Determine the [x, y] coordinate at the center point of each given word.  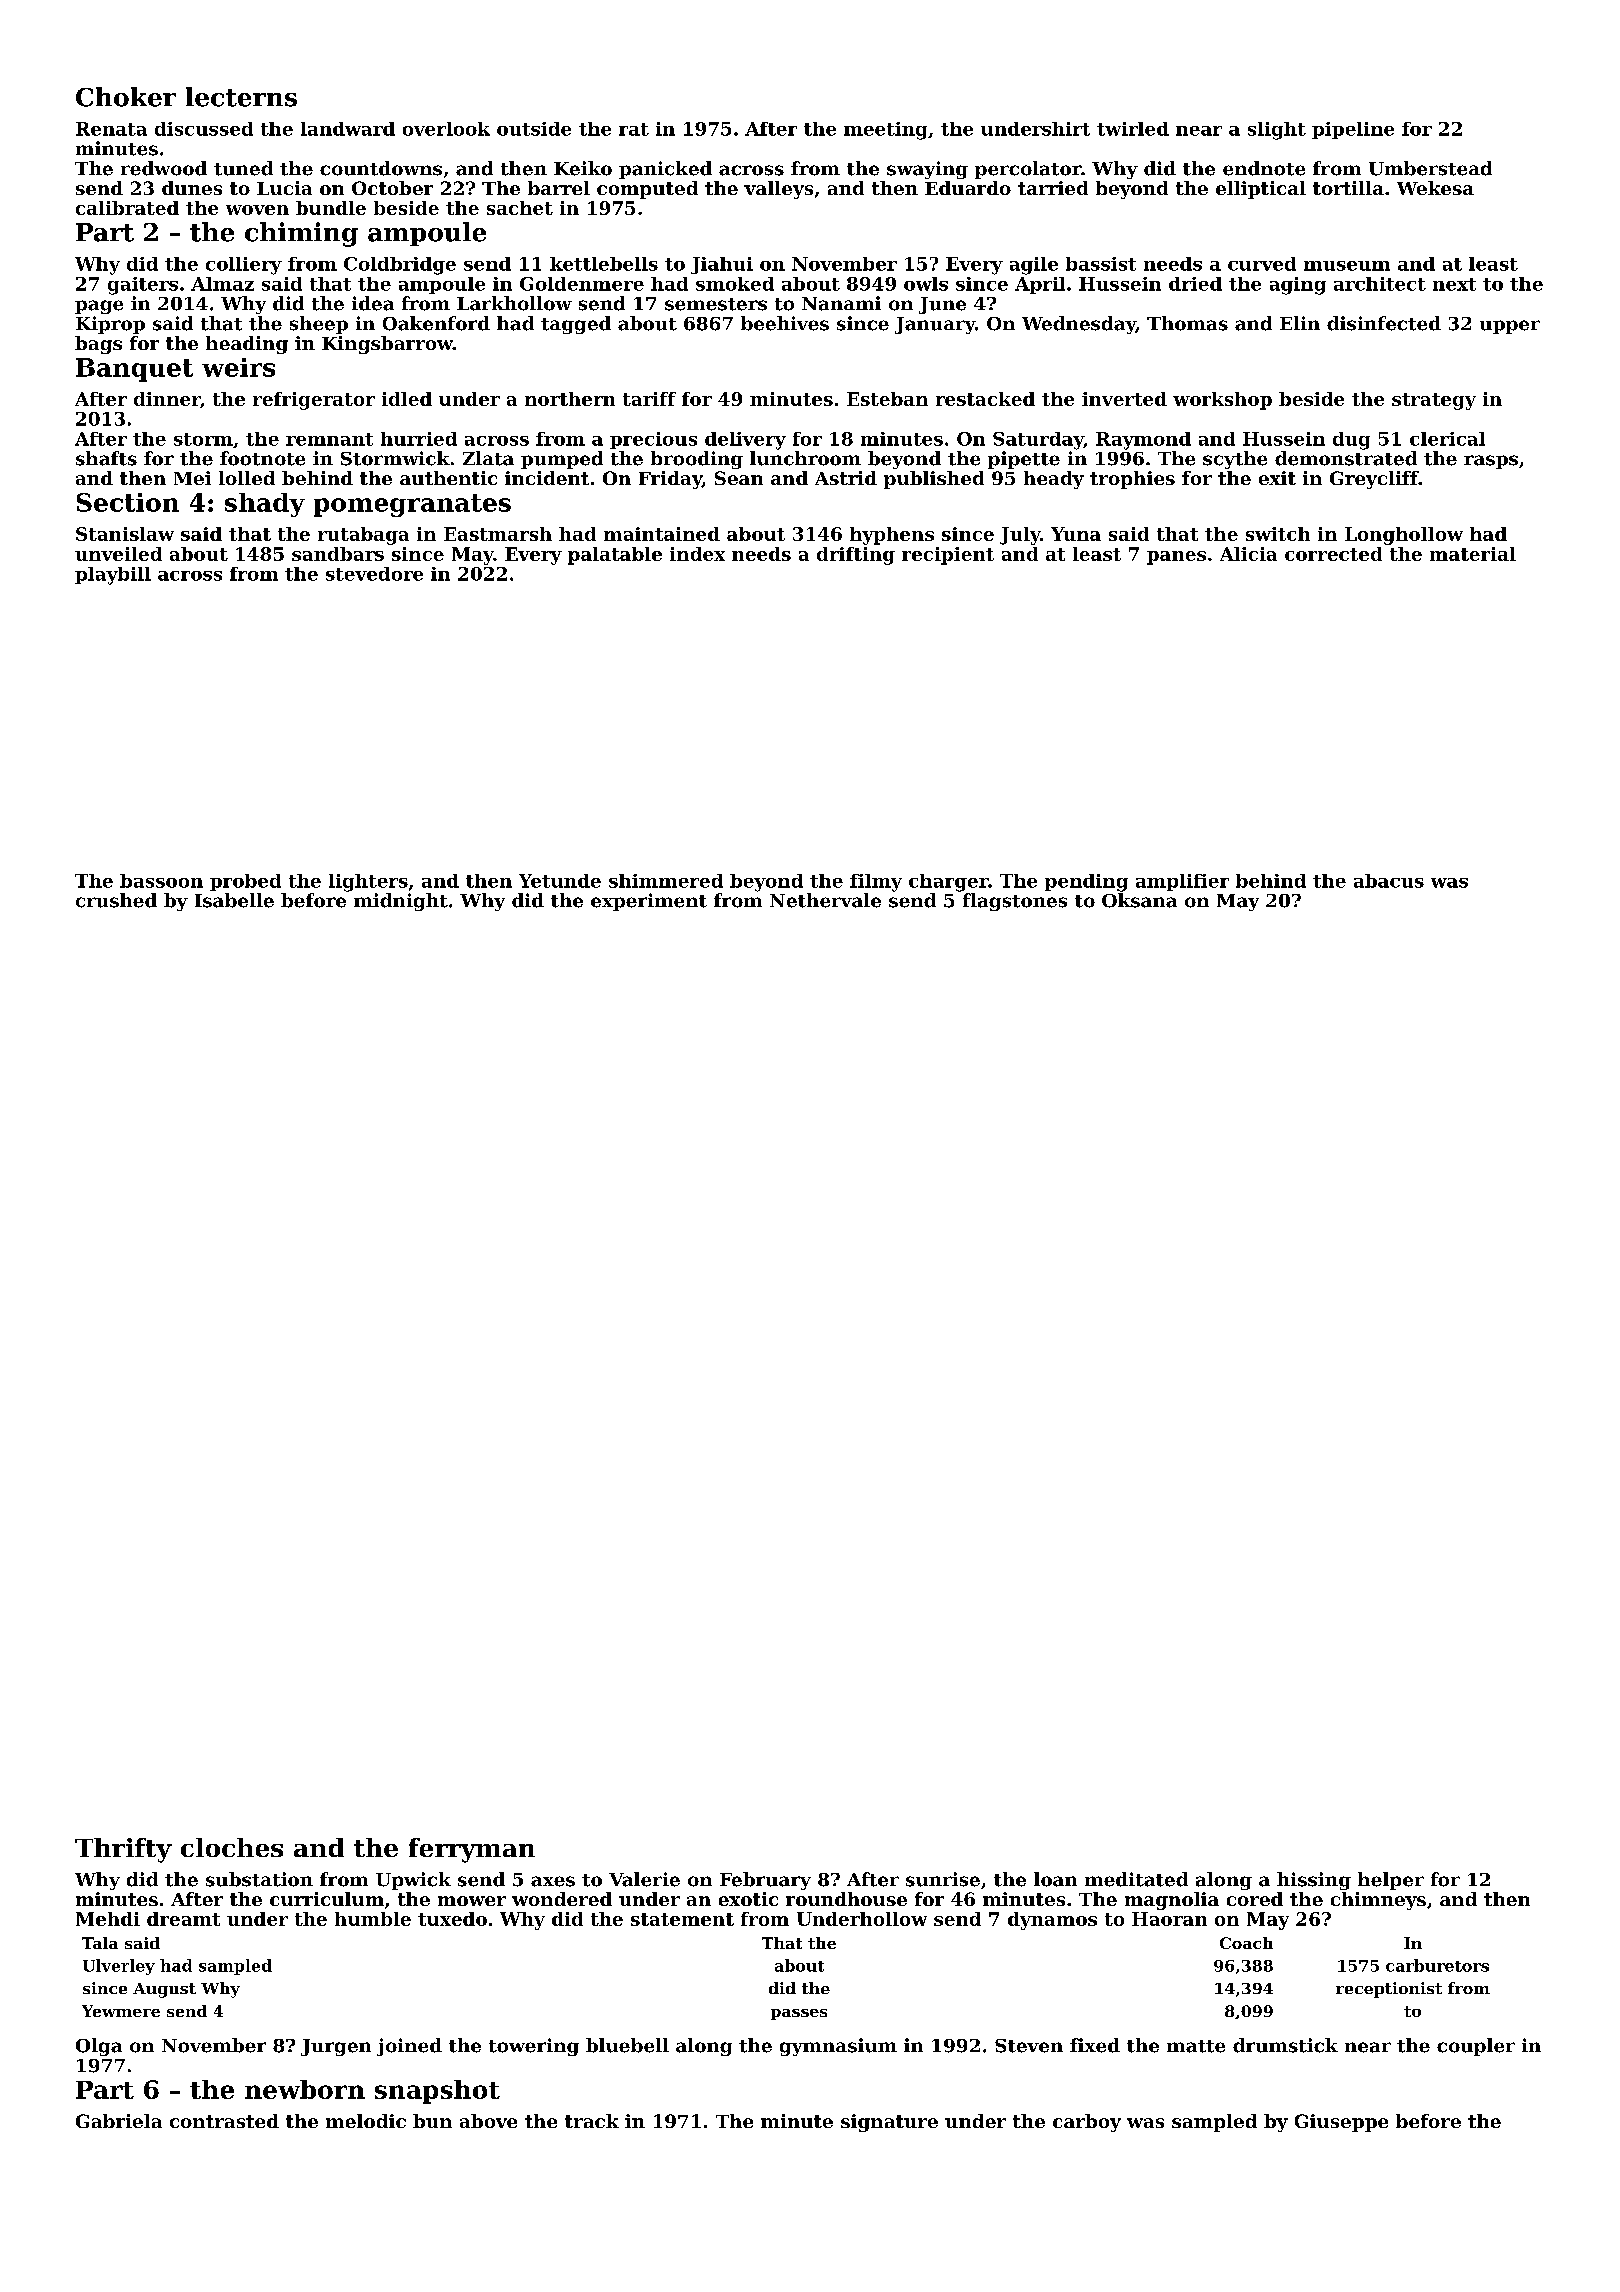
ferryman [472, 1850]
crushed [116, 900]
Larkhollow [514, 303]
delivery [745, 441]
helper [1391, 1881]
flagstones [1015, 902]
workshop [1222, 401]
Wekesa [1435, 188]
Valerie [644, 1879]
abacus [1389, 881]
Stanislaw [125, 534]
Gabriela [119, 2121]
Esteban [887, 399]
